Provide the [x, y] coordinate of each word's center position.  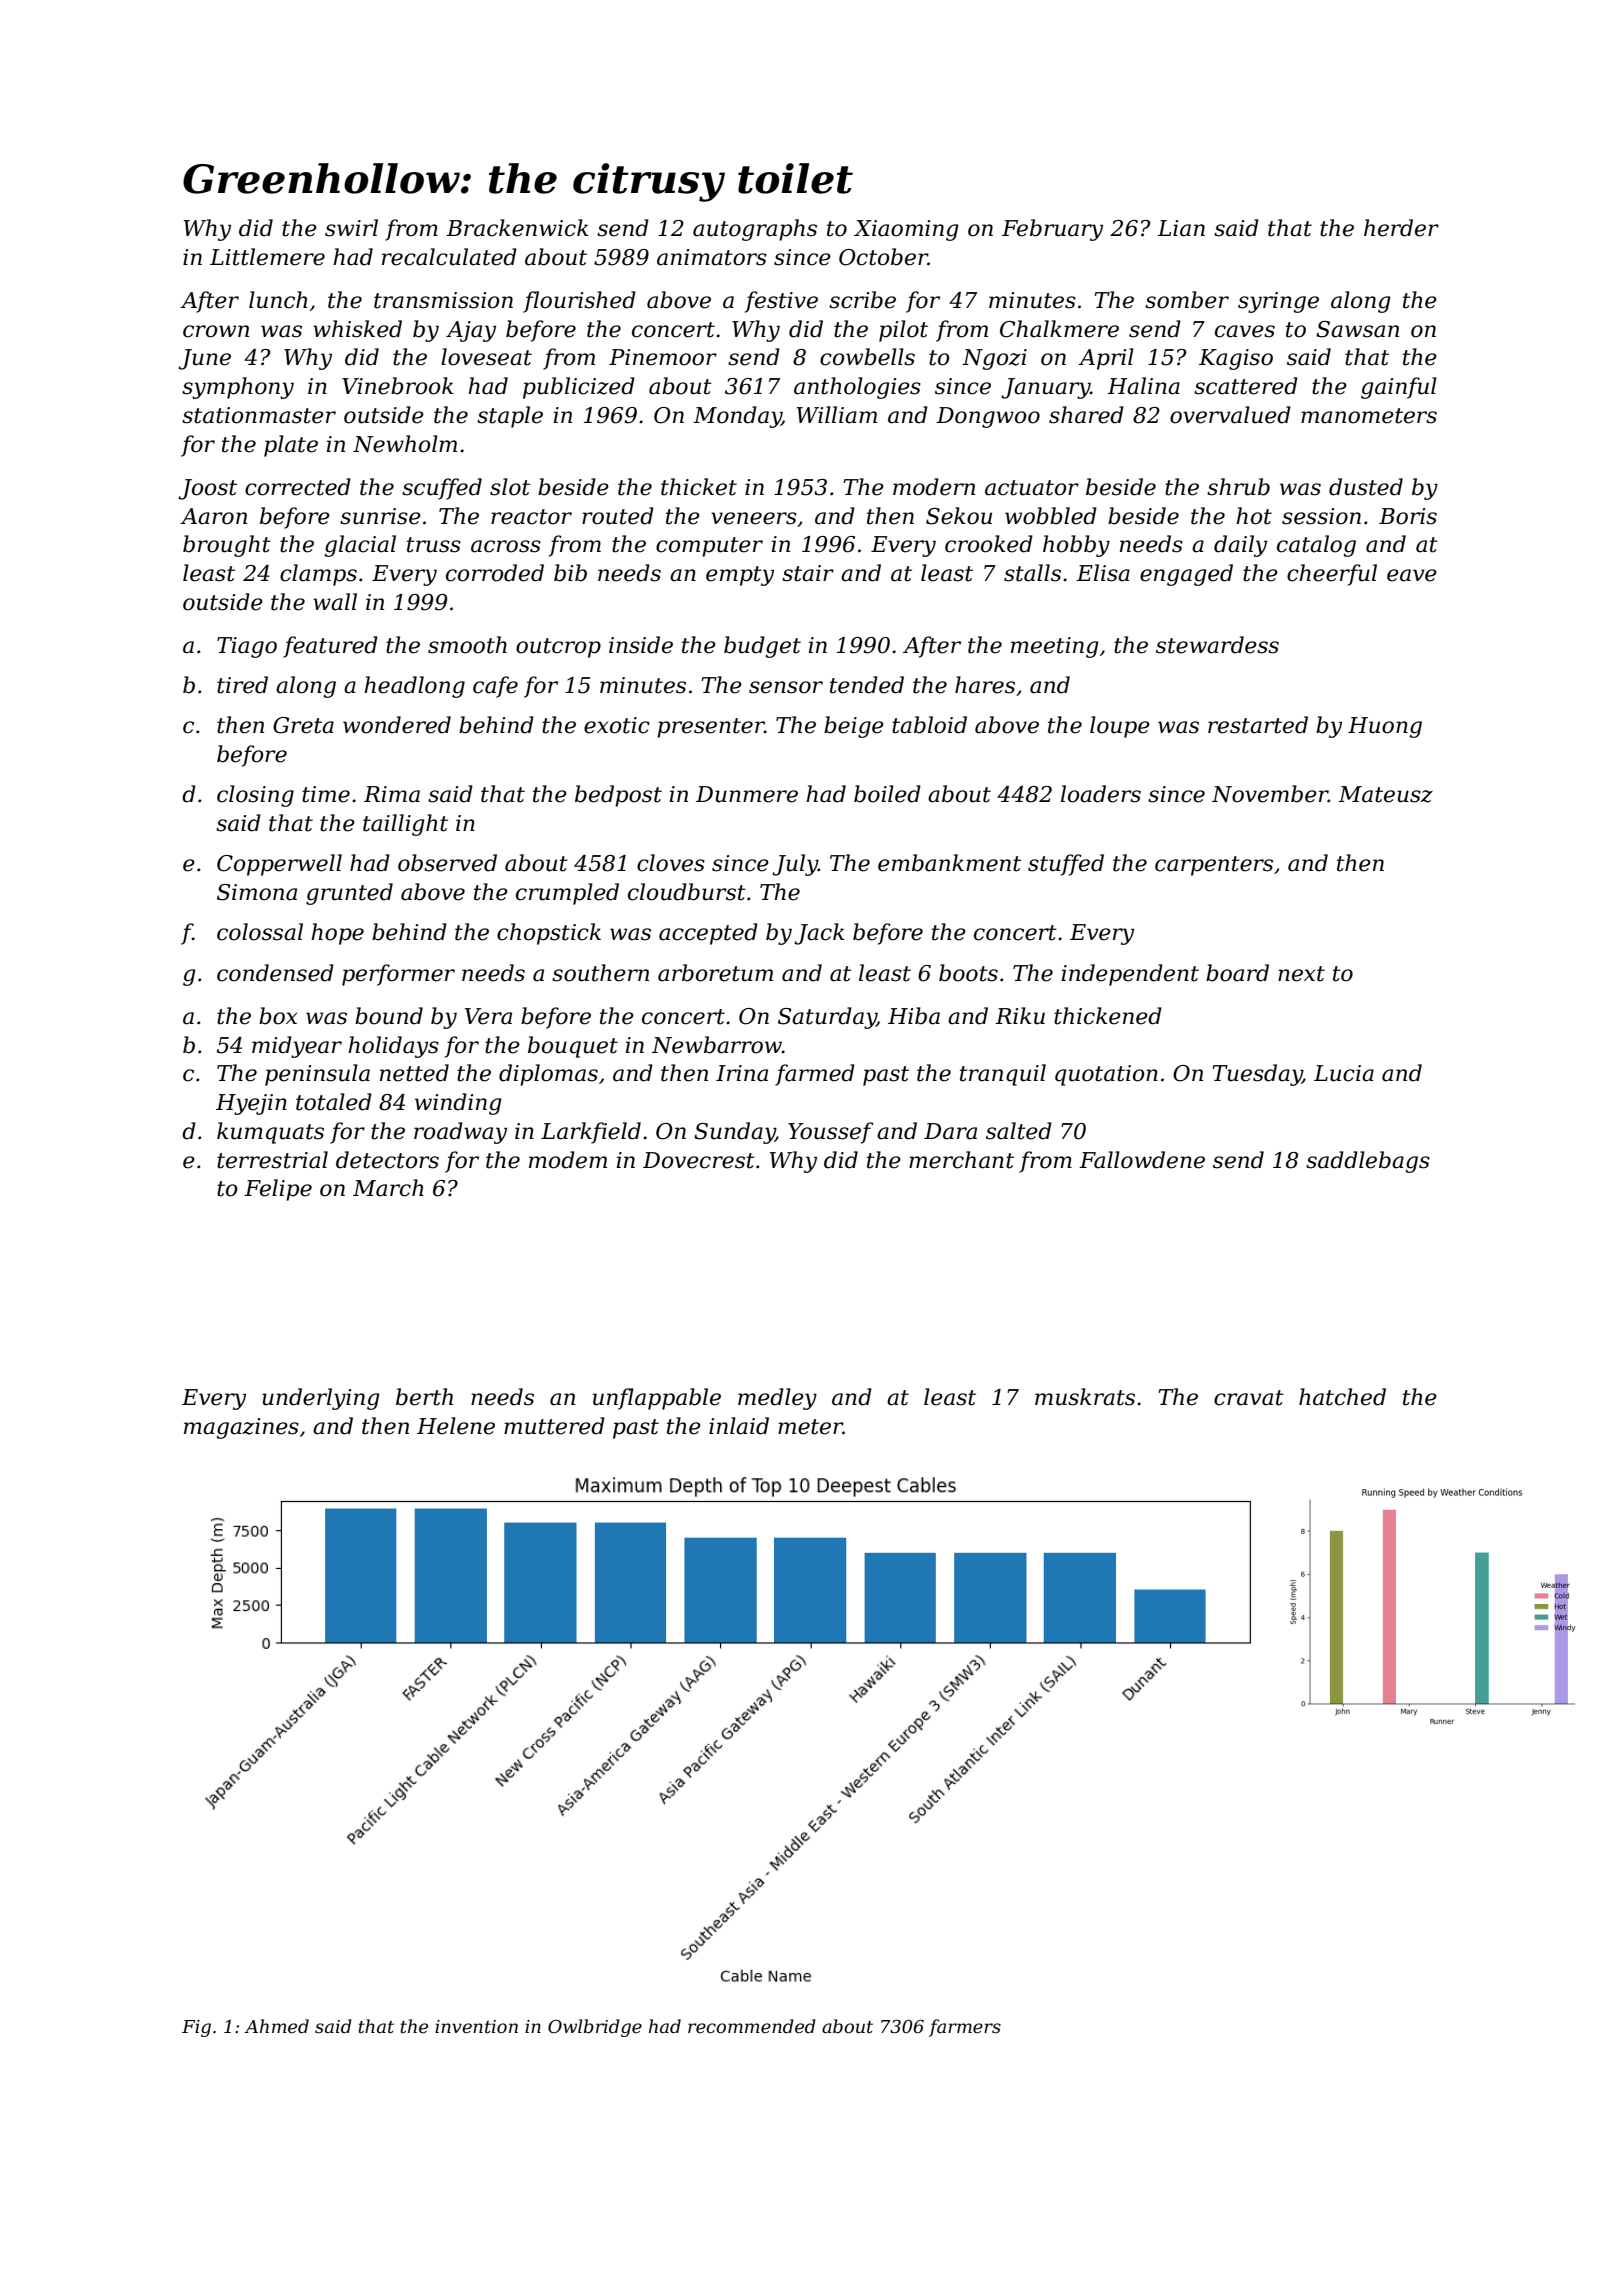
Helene [456, 1426]
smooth [467, 645]
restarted [1258, 725]
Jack [819, 934]
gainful [1399, 388]
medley [777, 1399]
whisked [357, 329]
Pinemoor [663, 357]
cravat [1249, 1398]
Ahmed [276, 2026]
